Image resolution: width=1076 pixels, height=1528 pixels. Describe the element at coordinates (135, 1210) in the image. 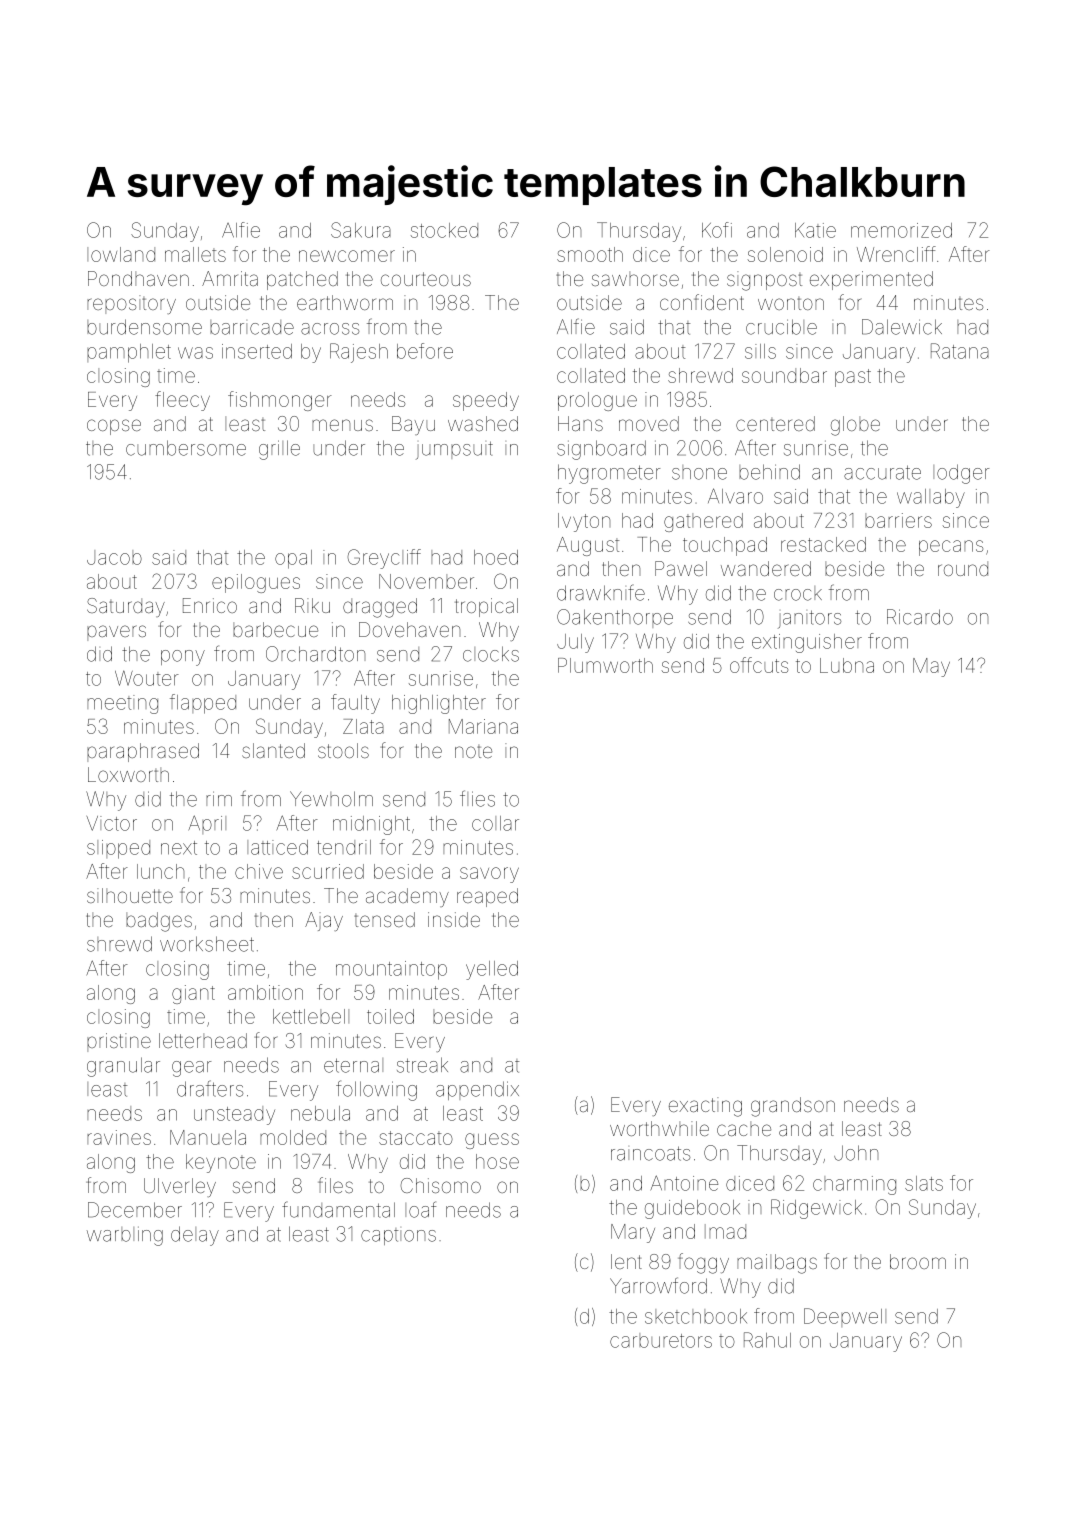

I see `December` at that location.
